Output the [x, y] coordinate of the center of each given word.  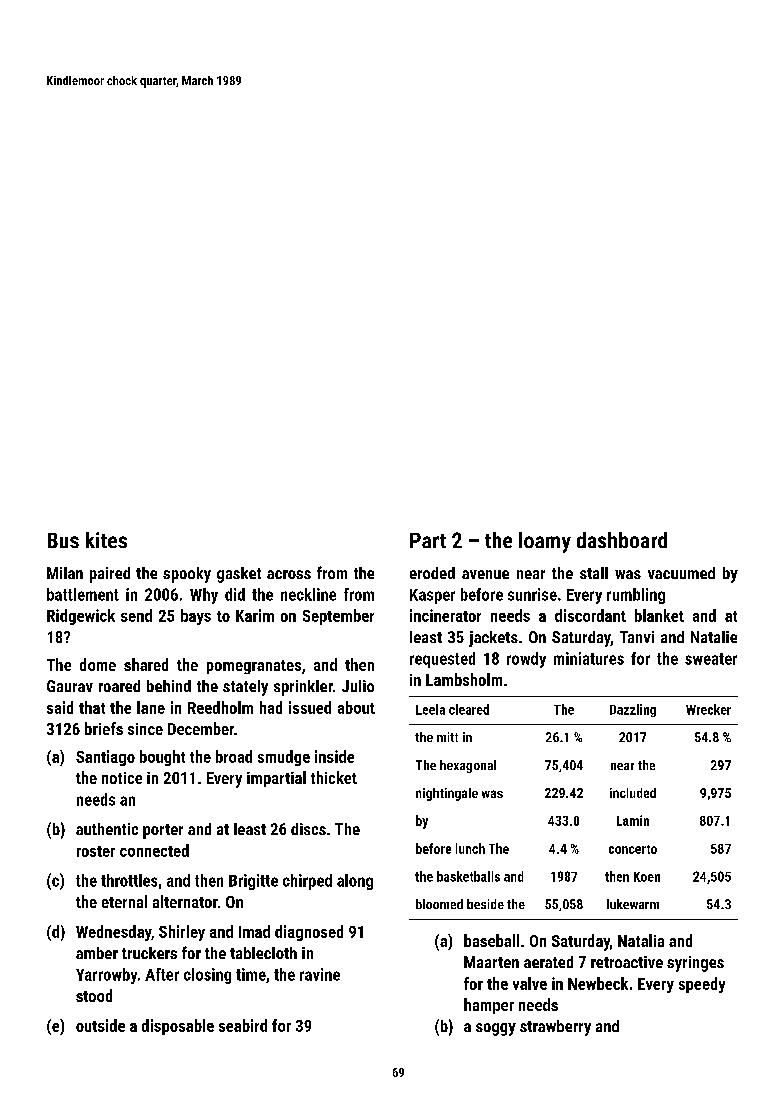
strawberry [555, 1028]
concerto [633, 849]
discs [308, 829]
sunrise [532, 594]
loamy [545, 542]
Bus [63, 540]
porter [163, 831]
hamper [489, 1006]
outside [100, 1025]
